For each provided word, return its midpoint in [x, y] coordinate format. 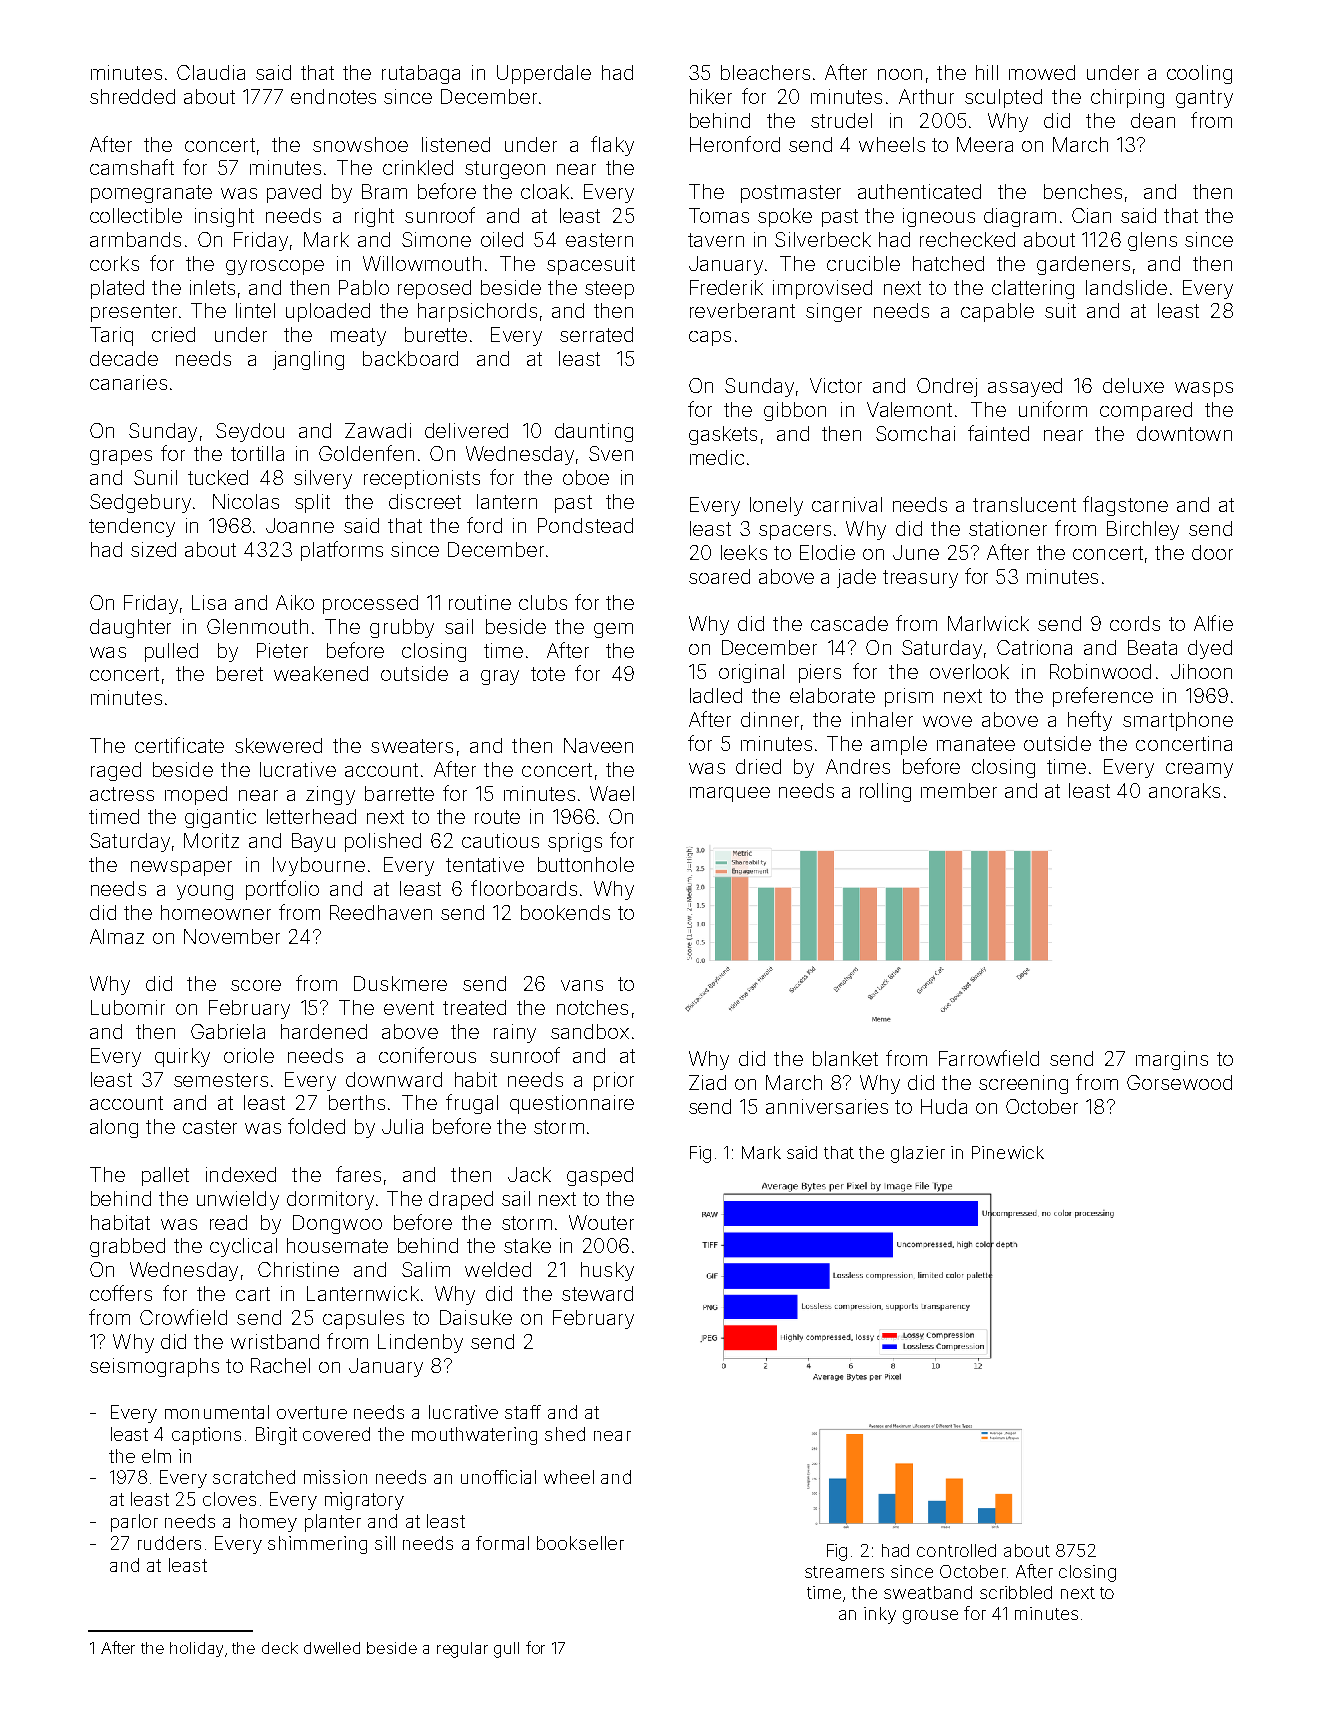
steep [609, 290]
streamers [844, 1572]
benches [1083, 191]
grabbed [127, 1247]
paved [294, 193]
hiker [711, 96]
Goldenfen [366, 453]
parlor [134, 1523]
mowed [1042, 72]
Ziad [707, 1082]
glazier [918, 1154]
